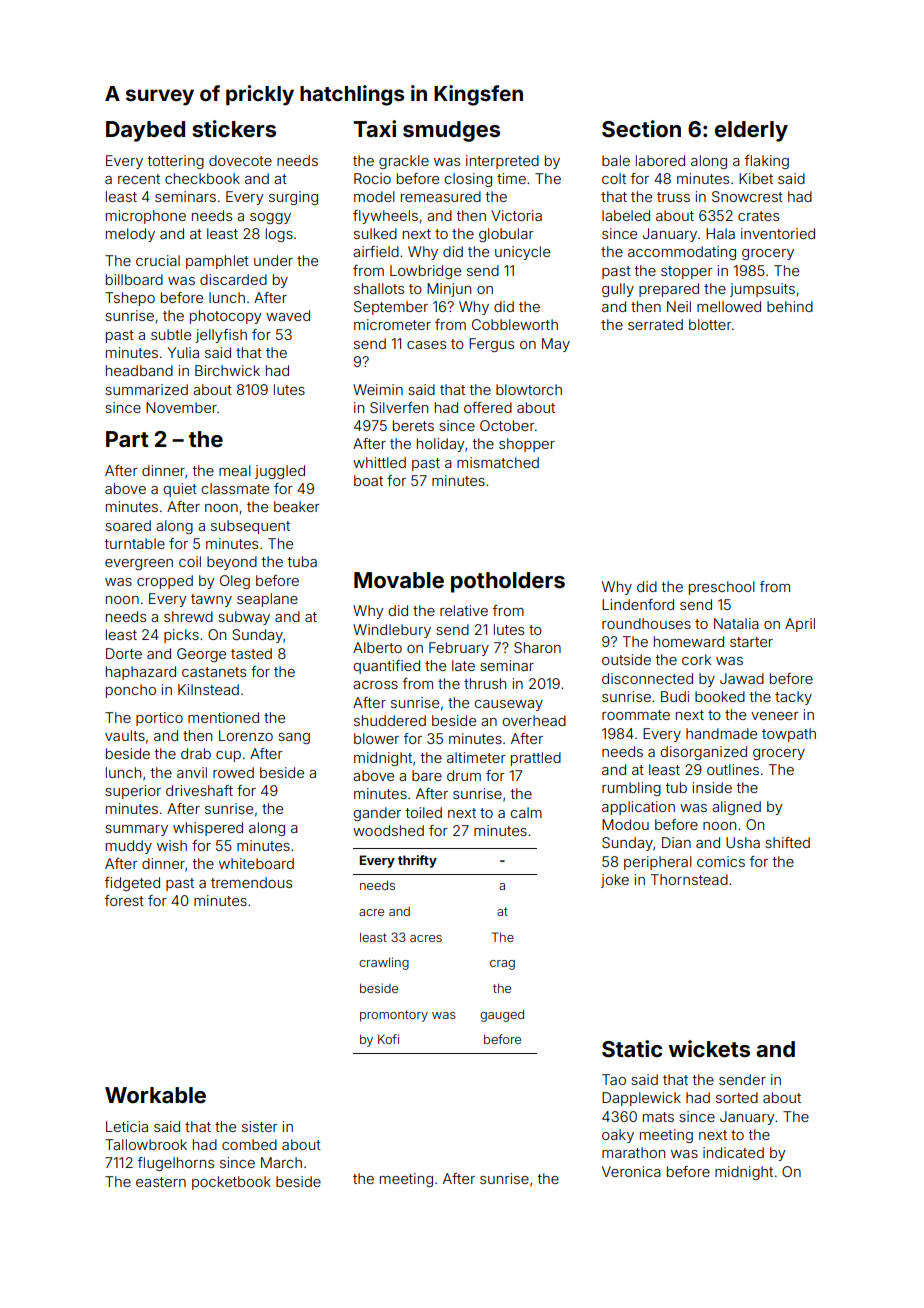  Describe the element at coordinates (536, 759) in the page. I see `prattled` at that location.
